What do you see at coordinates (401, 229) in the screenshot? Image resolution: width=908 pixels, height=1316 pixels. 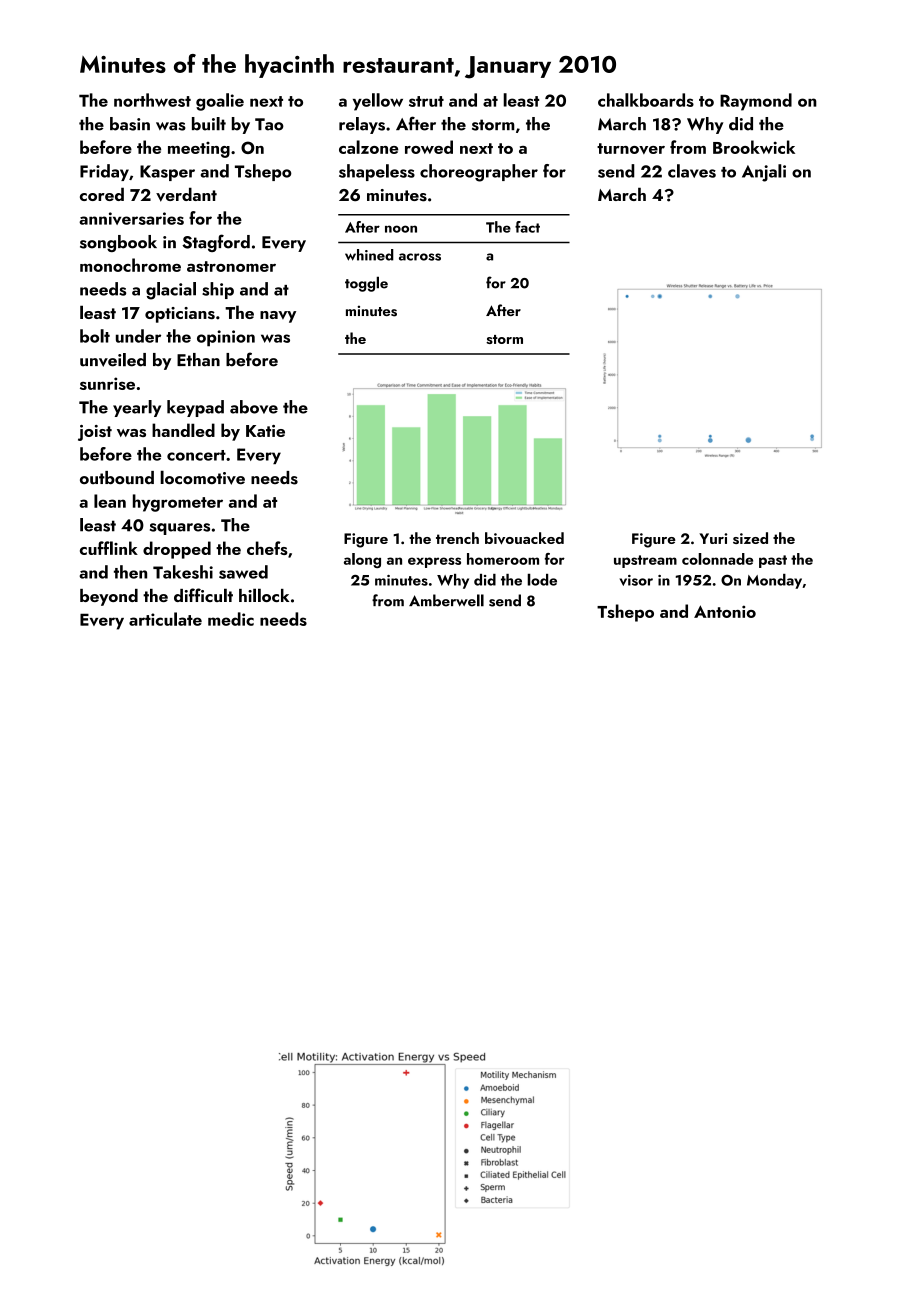 I see `noon` at bounding box center [401, 229].
